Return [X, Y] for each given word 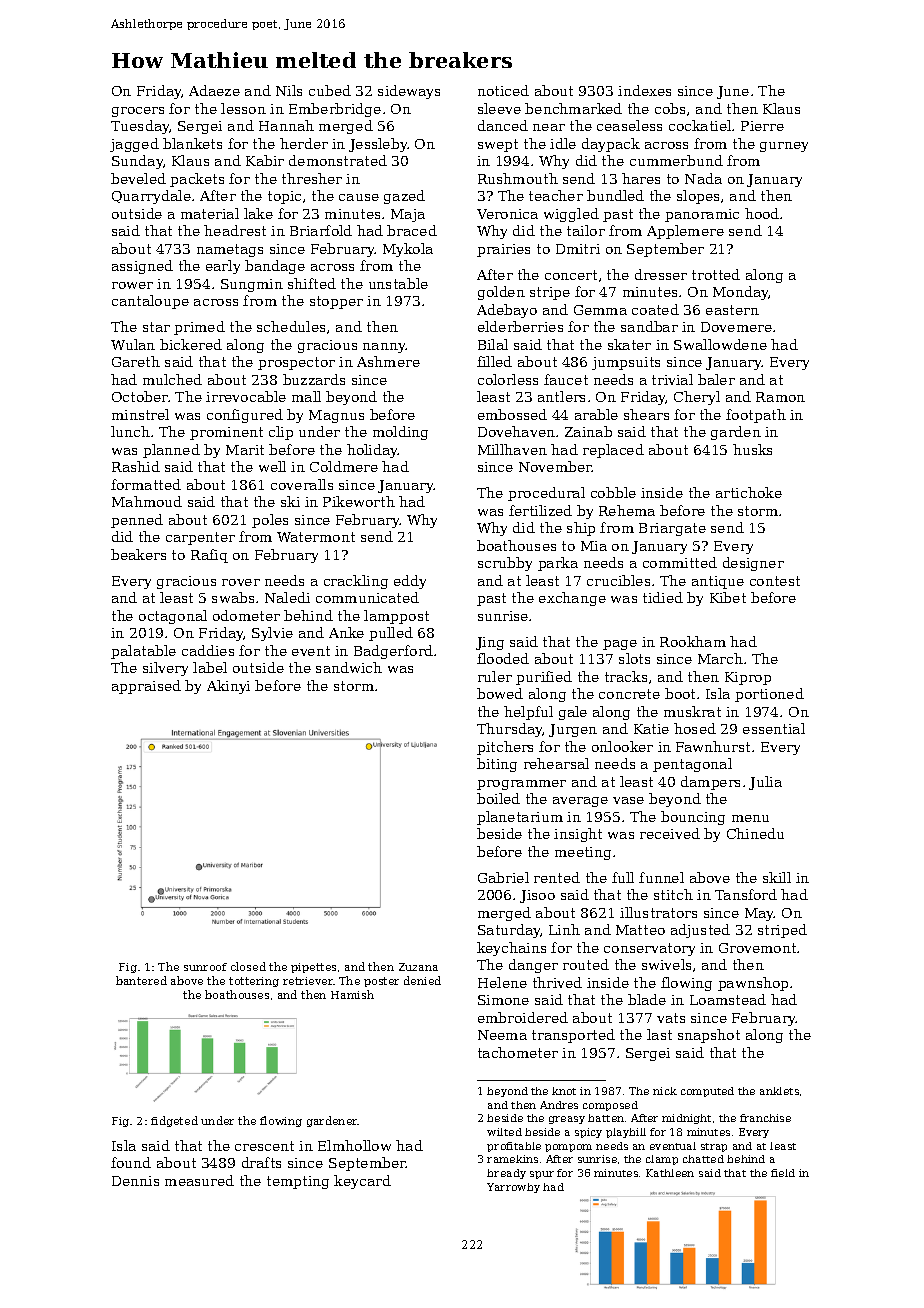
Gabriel [503, 877]
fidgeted [174, 1121]
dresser [661, 274]
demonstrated [338, 160]
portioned [769, 695]
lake [258, 213]
